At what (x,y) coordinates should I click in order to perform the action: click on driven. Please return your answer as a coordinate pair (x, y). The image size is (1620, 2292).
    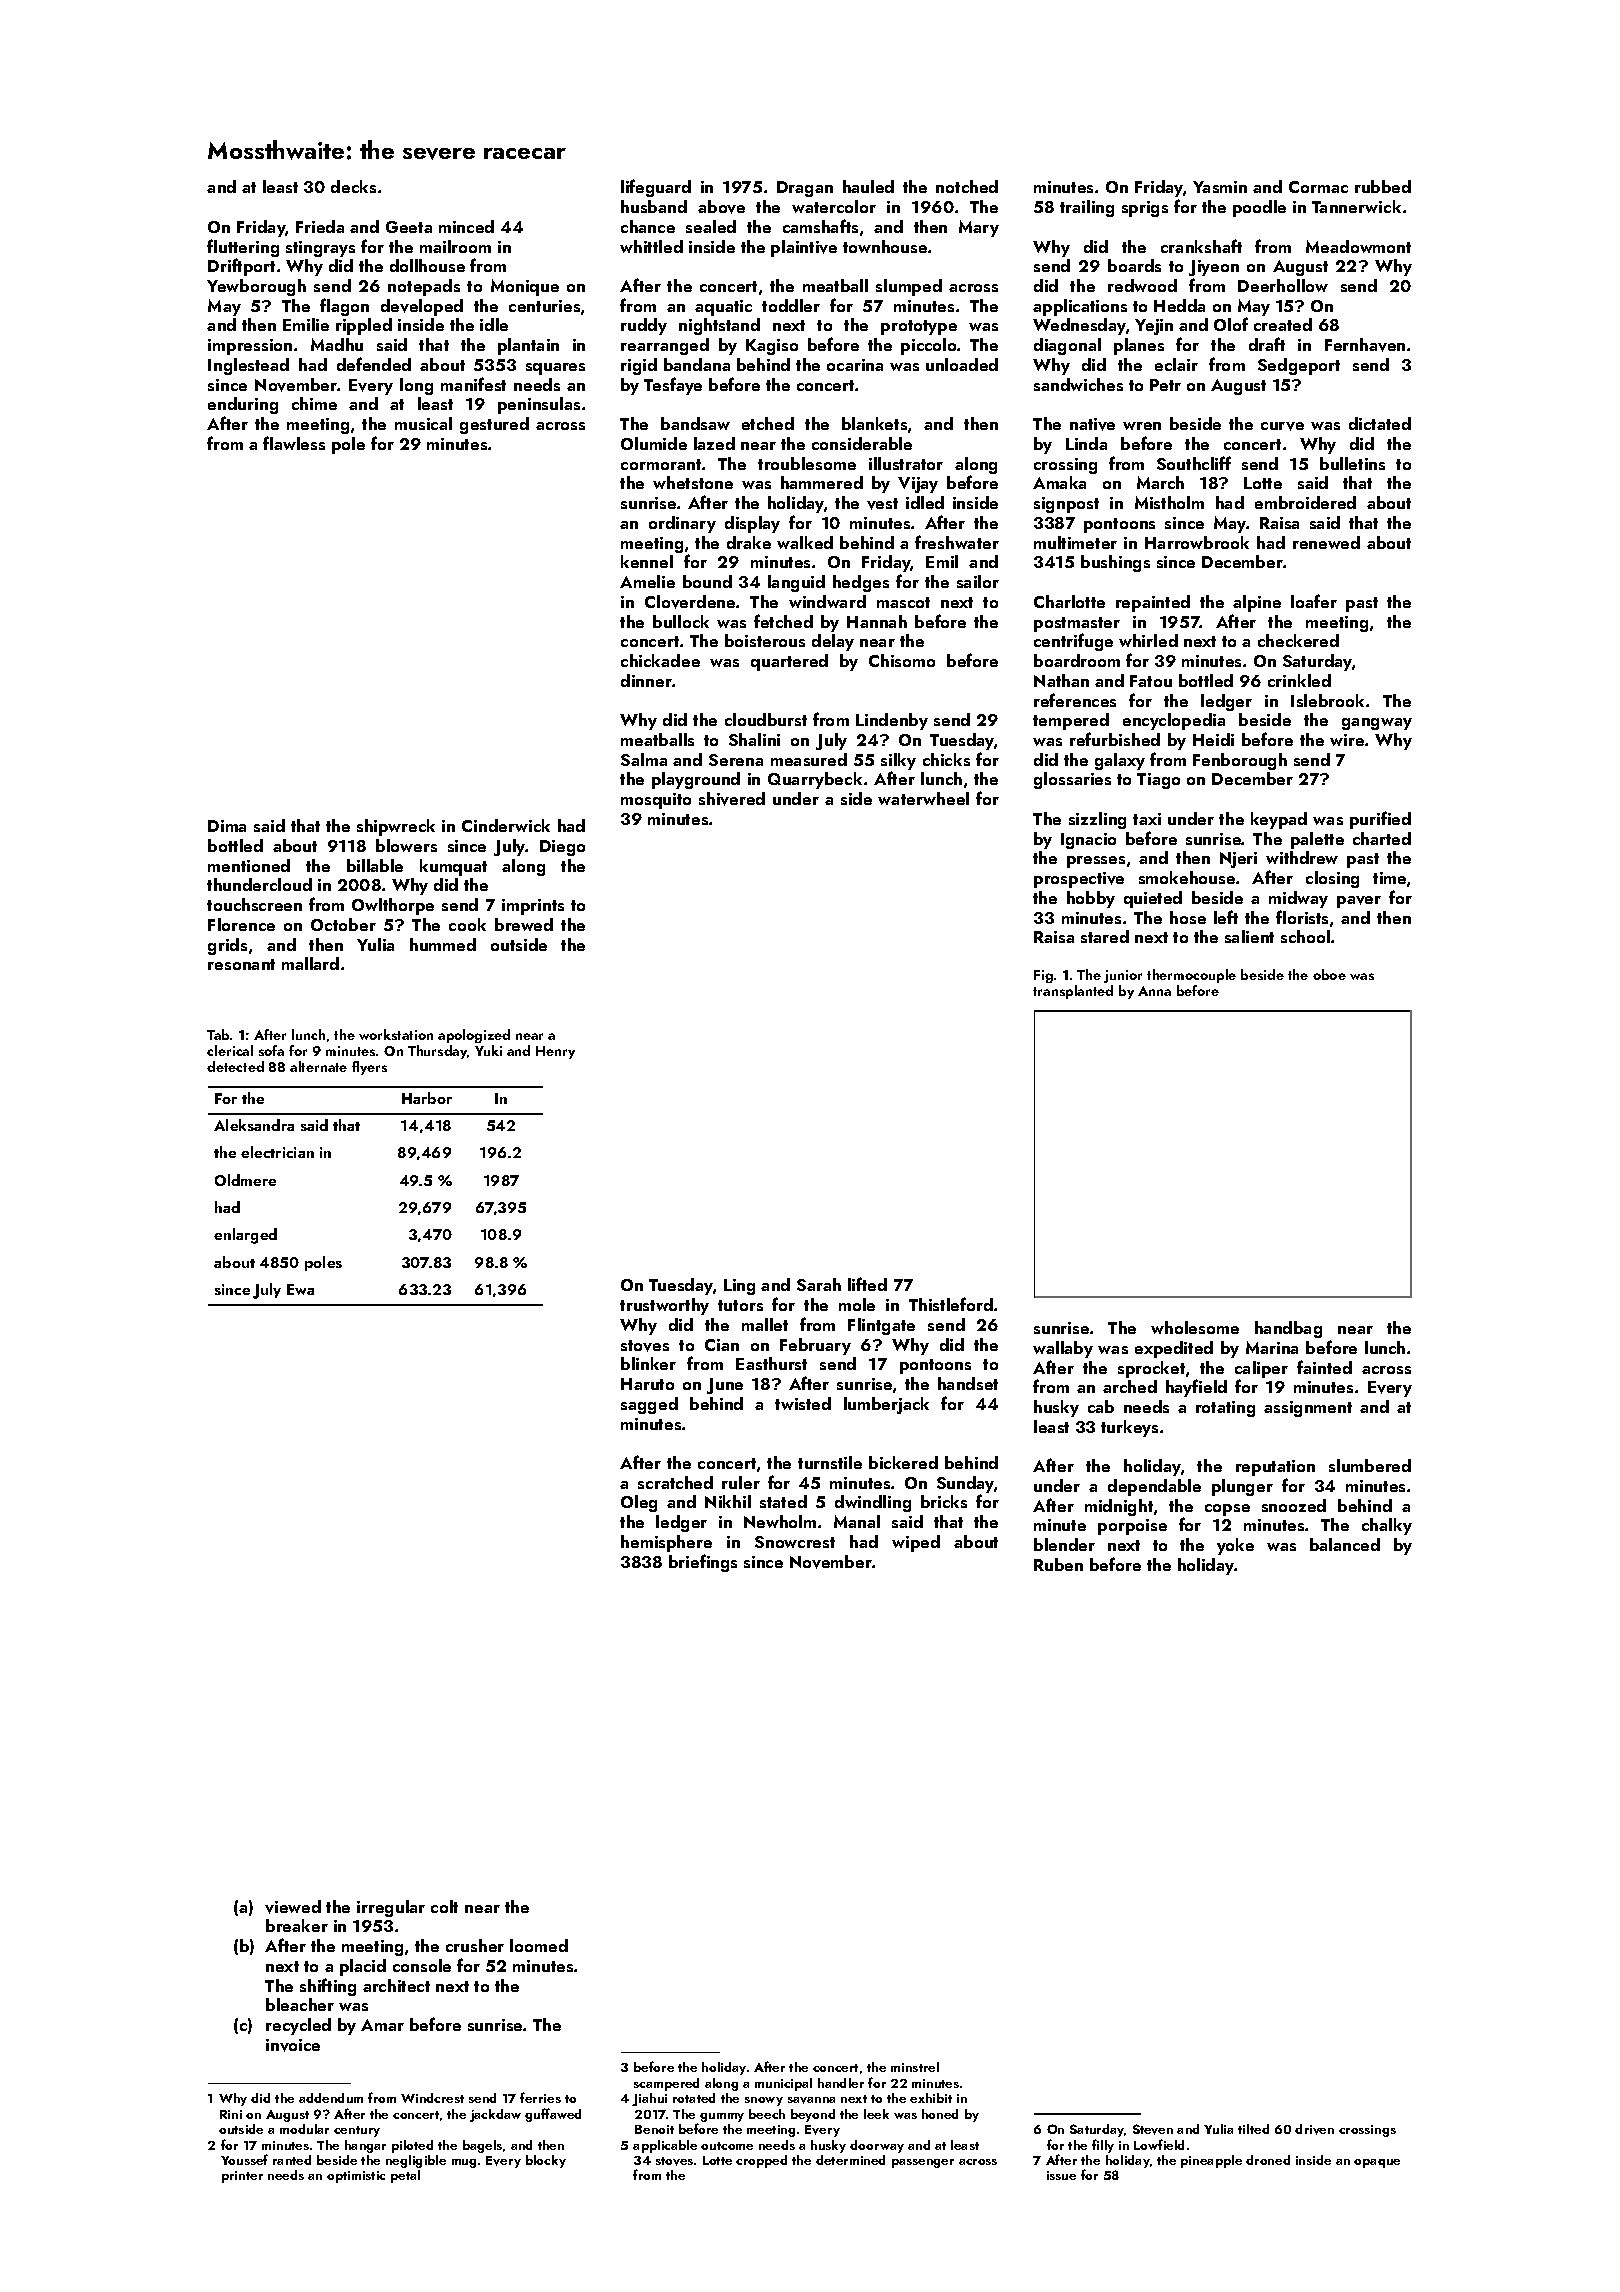
    Looking at the image, I should click on (1314, 2129).
